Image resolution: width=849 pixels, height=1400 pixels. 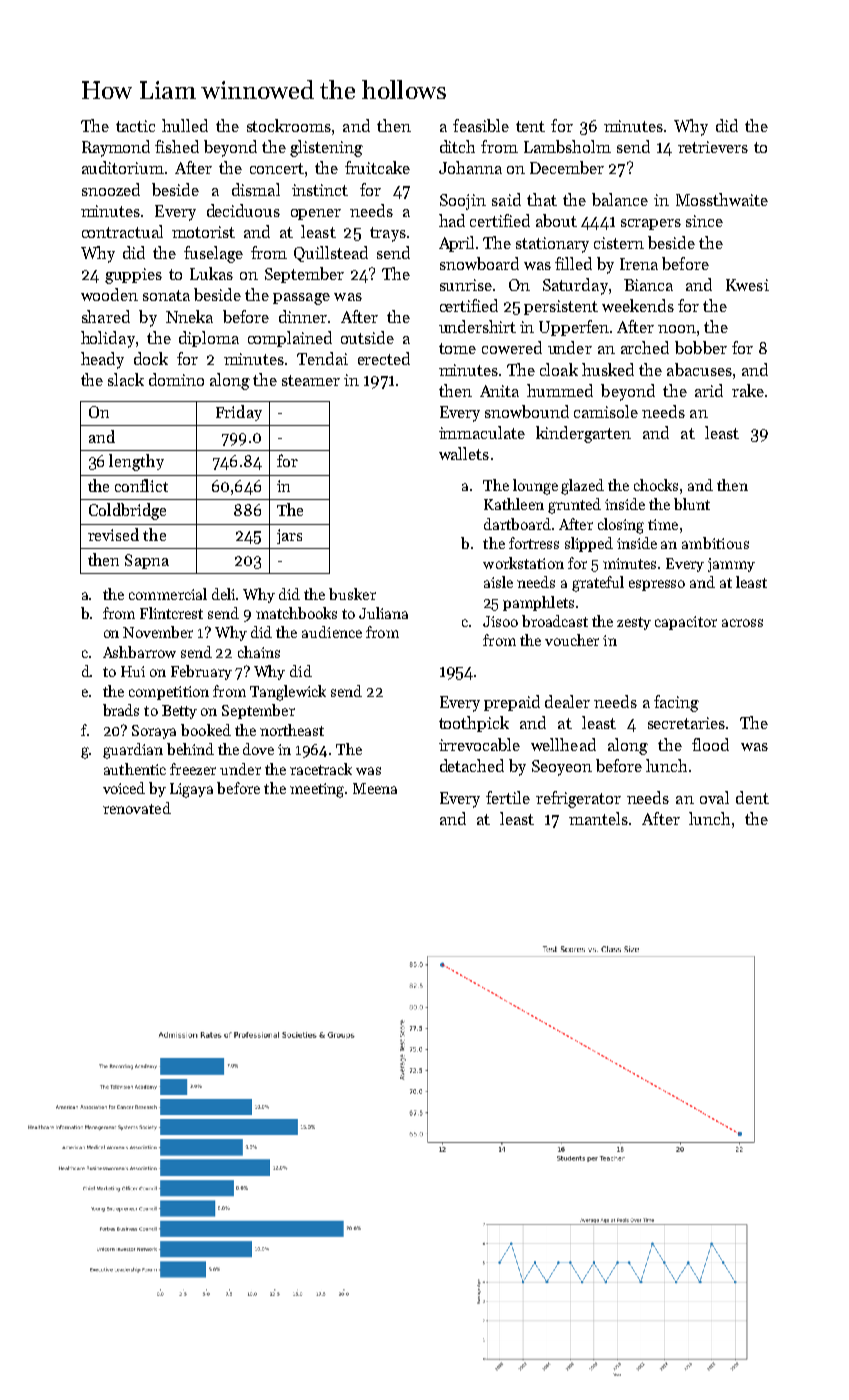 I want to click on feasible, so click(x=481, y=125).
